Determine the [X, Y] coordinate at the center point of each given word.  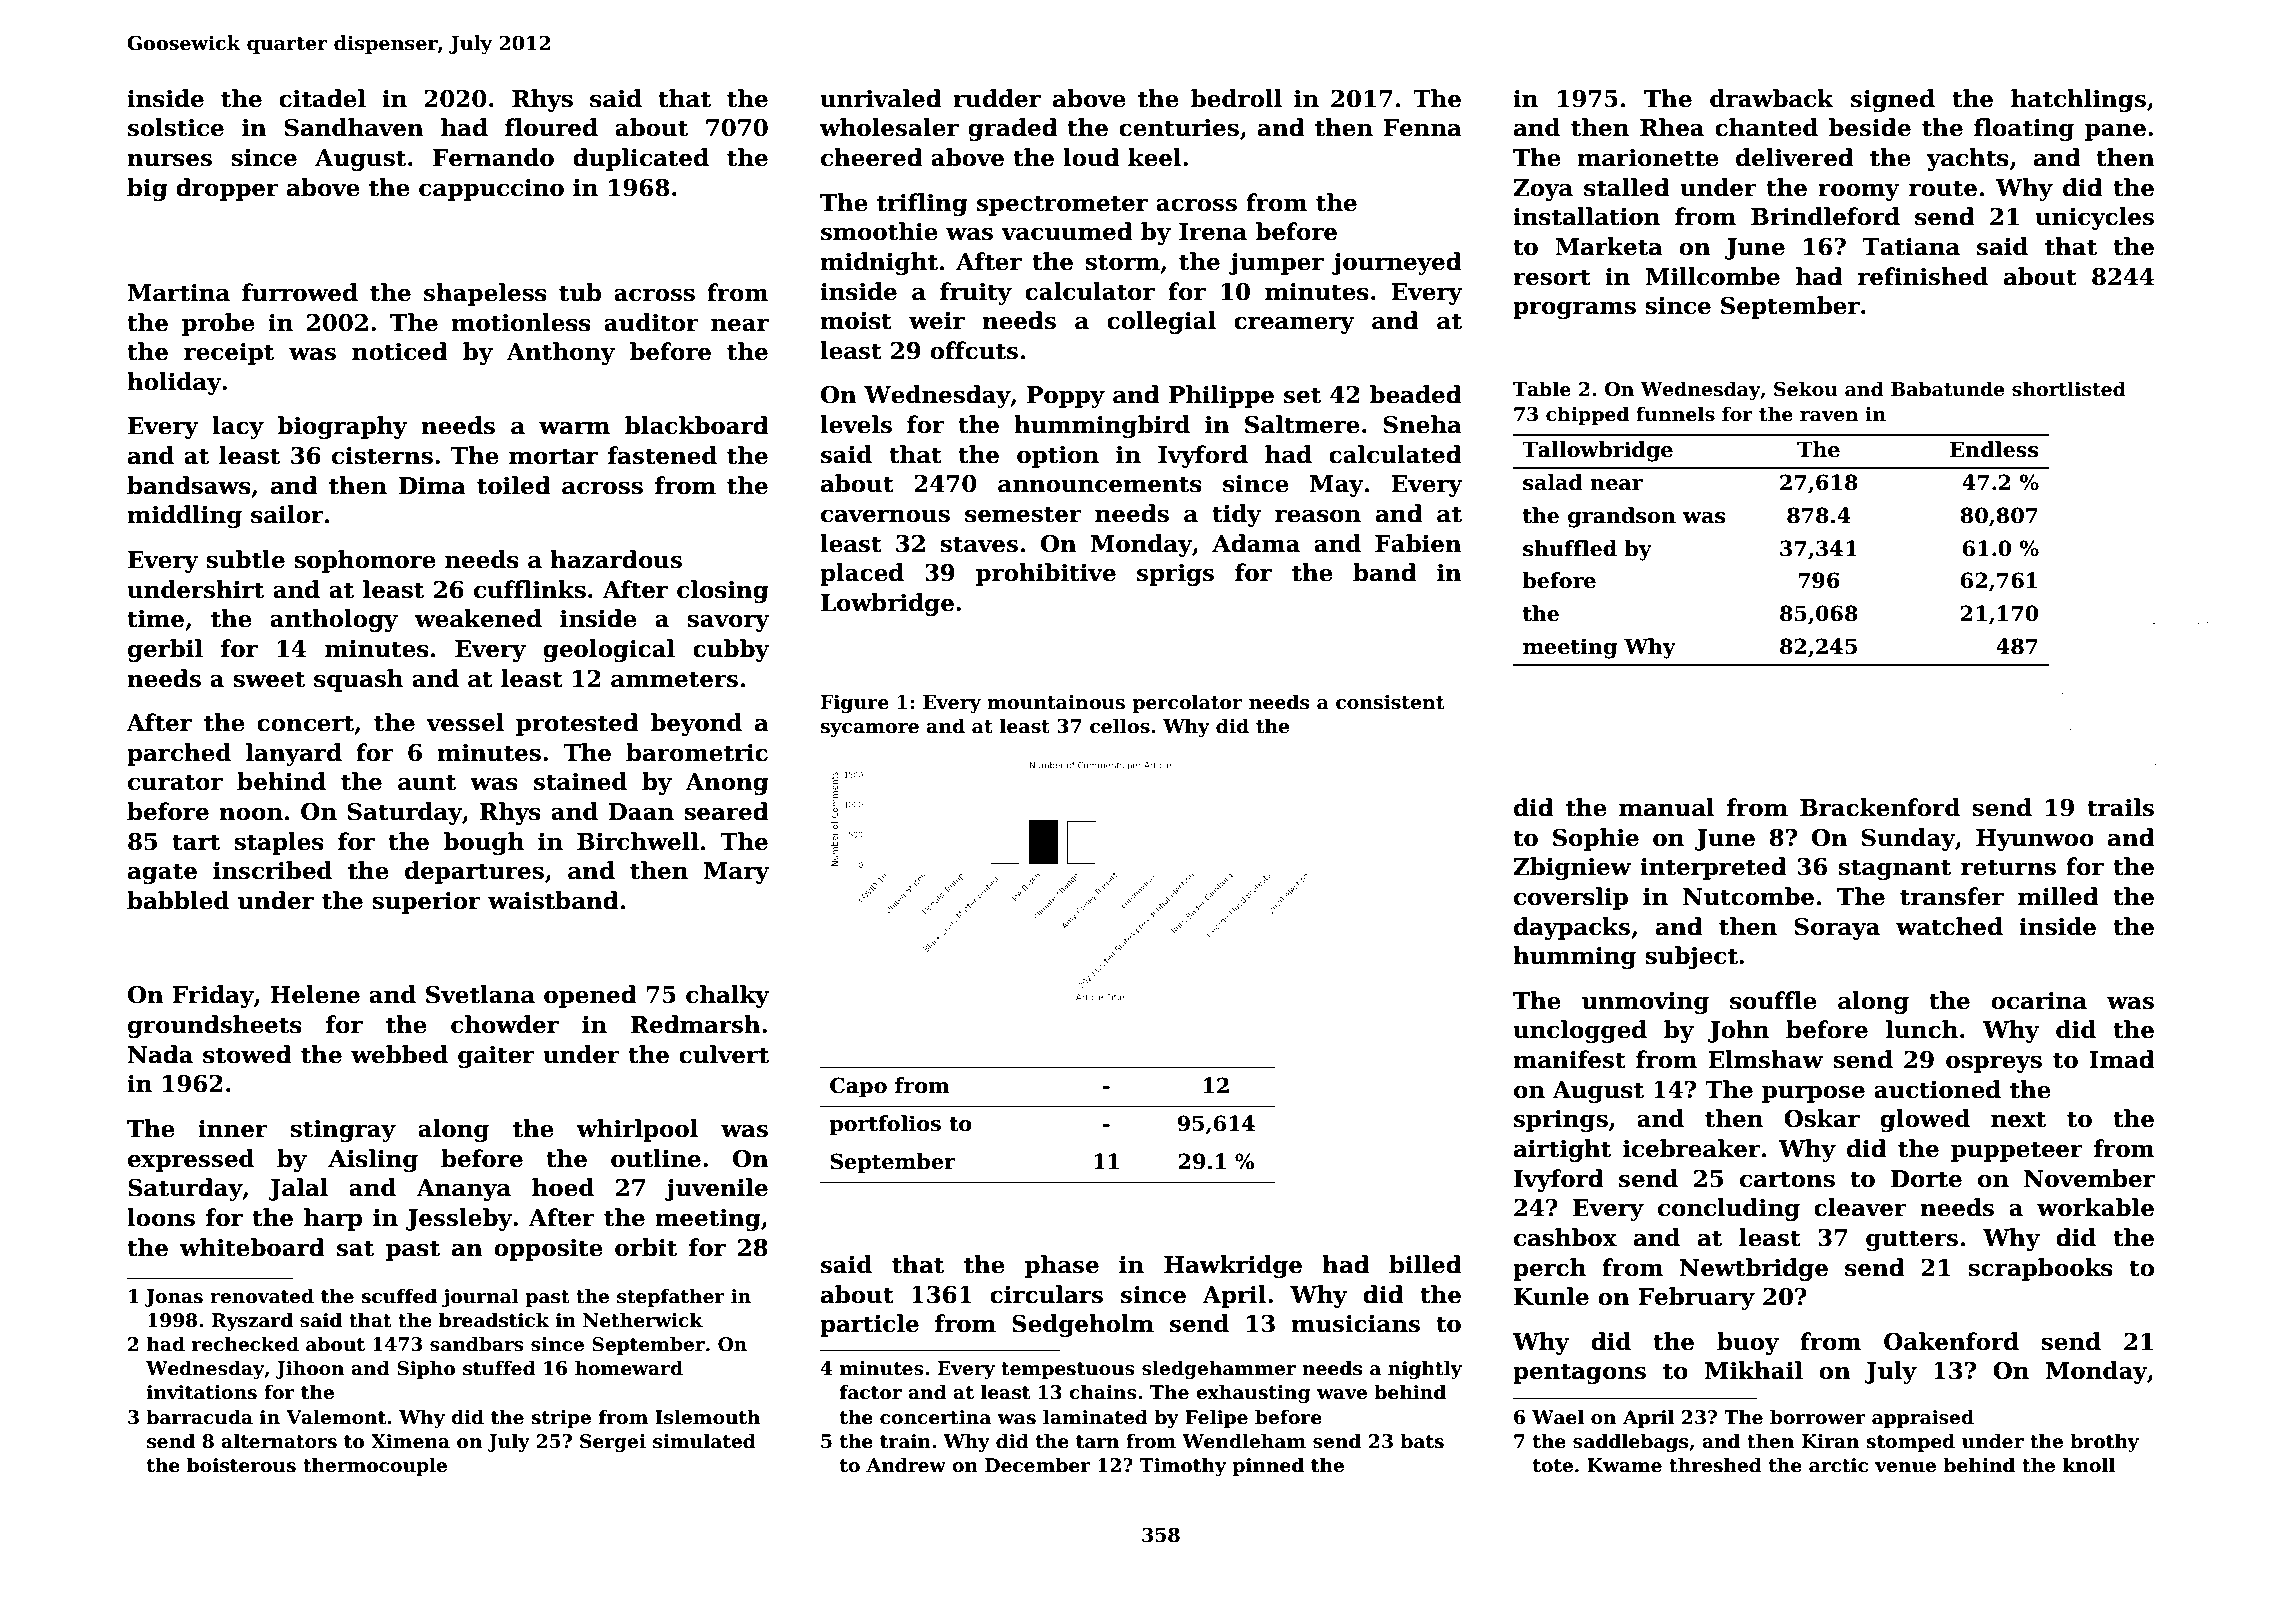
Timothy [1183, 1466]
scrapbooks [2040, 1269]
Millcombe [1713, 276]
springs [1561, 1121]
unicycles [2094, 218]
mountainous [1056, 702]
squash [358, 680]
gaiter [496, 1057]
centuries [1179, 128]
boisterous [241, 1465]
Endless [1994, 449]
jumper [1276, 264]
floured [551, 127]
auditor [651, 322]
